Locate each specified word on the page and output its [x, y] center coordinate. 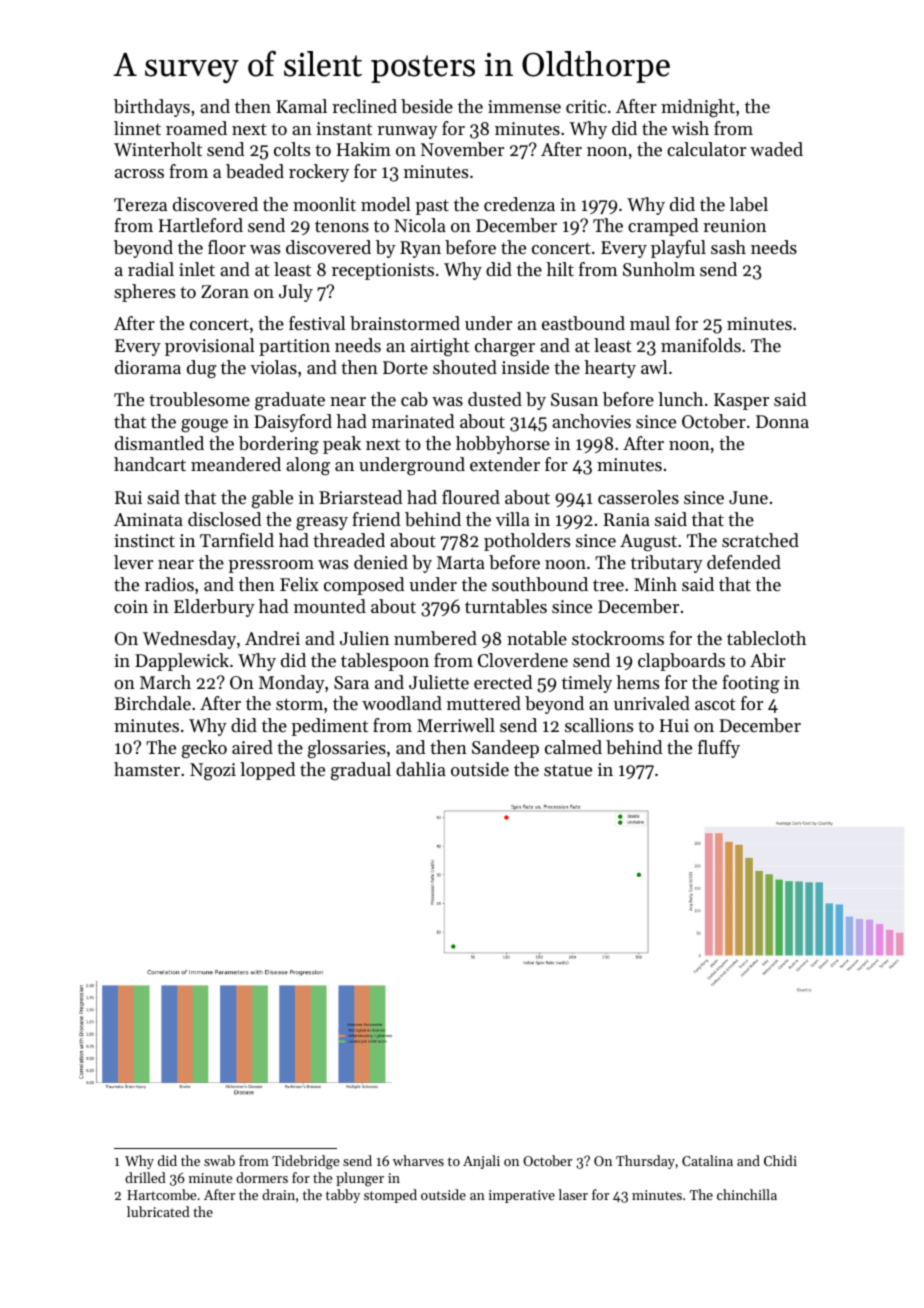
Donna [782, 421]
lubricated [158, 1211]
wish [690, 128]
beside [427, 106]
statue [568, 770]
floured [471, 497]
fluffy [719, 749]
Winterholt [158, 149]
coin [131, 606]
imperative [522, 1196]
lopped [267, 771]
